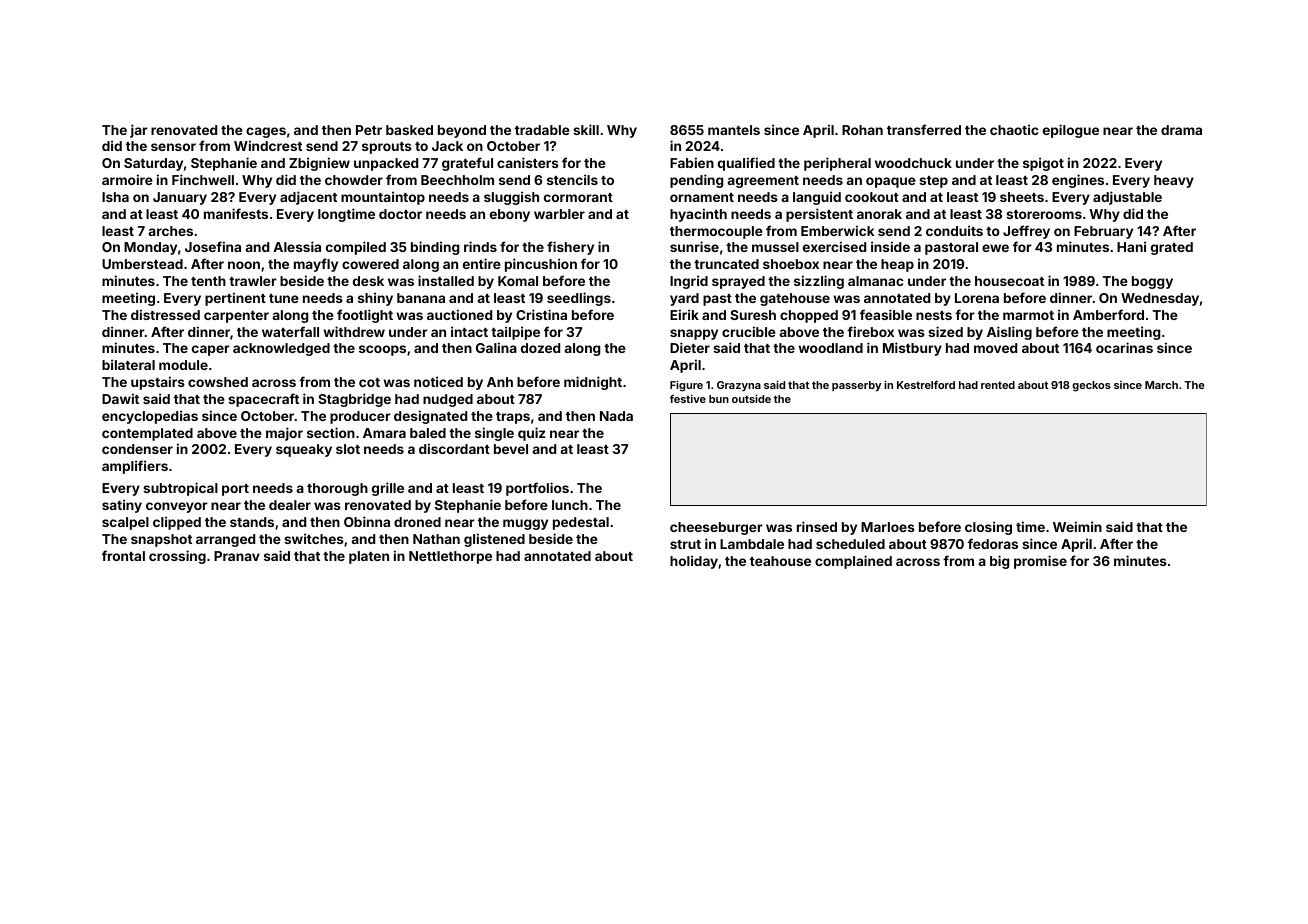 The image size is (1308, 924). Describe the element at coordinates (541, 314) in the screenshot. I see `Cristina` at that location.
